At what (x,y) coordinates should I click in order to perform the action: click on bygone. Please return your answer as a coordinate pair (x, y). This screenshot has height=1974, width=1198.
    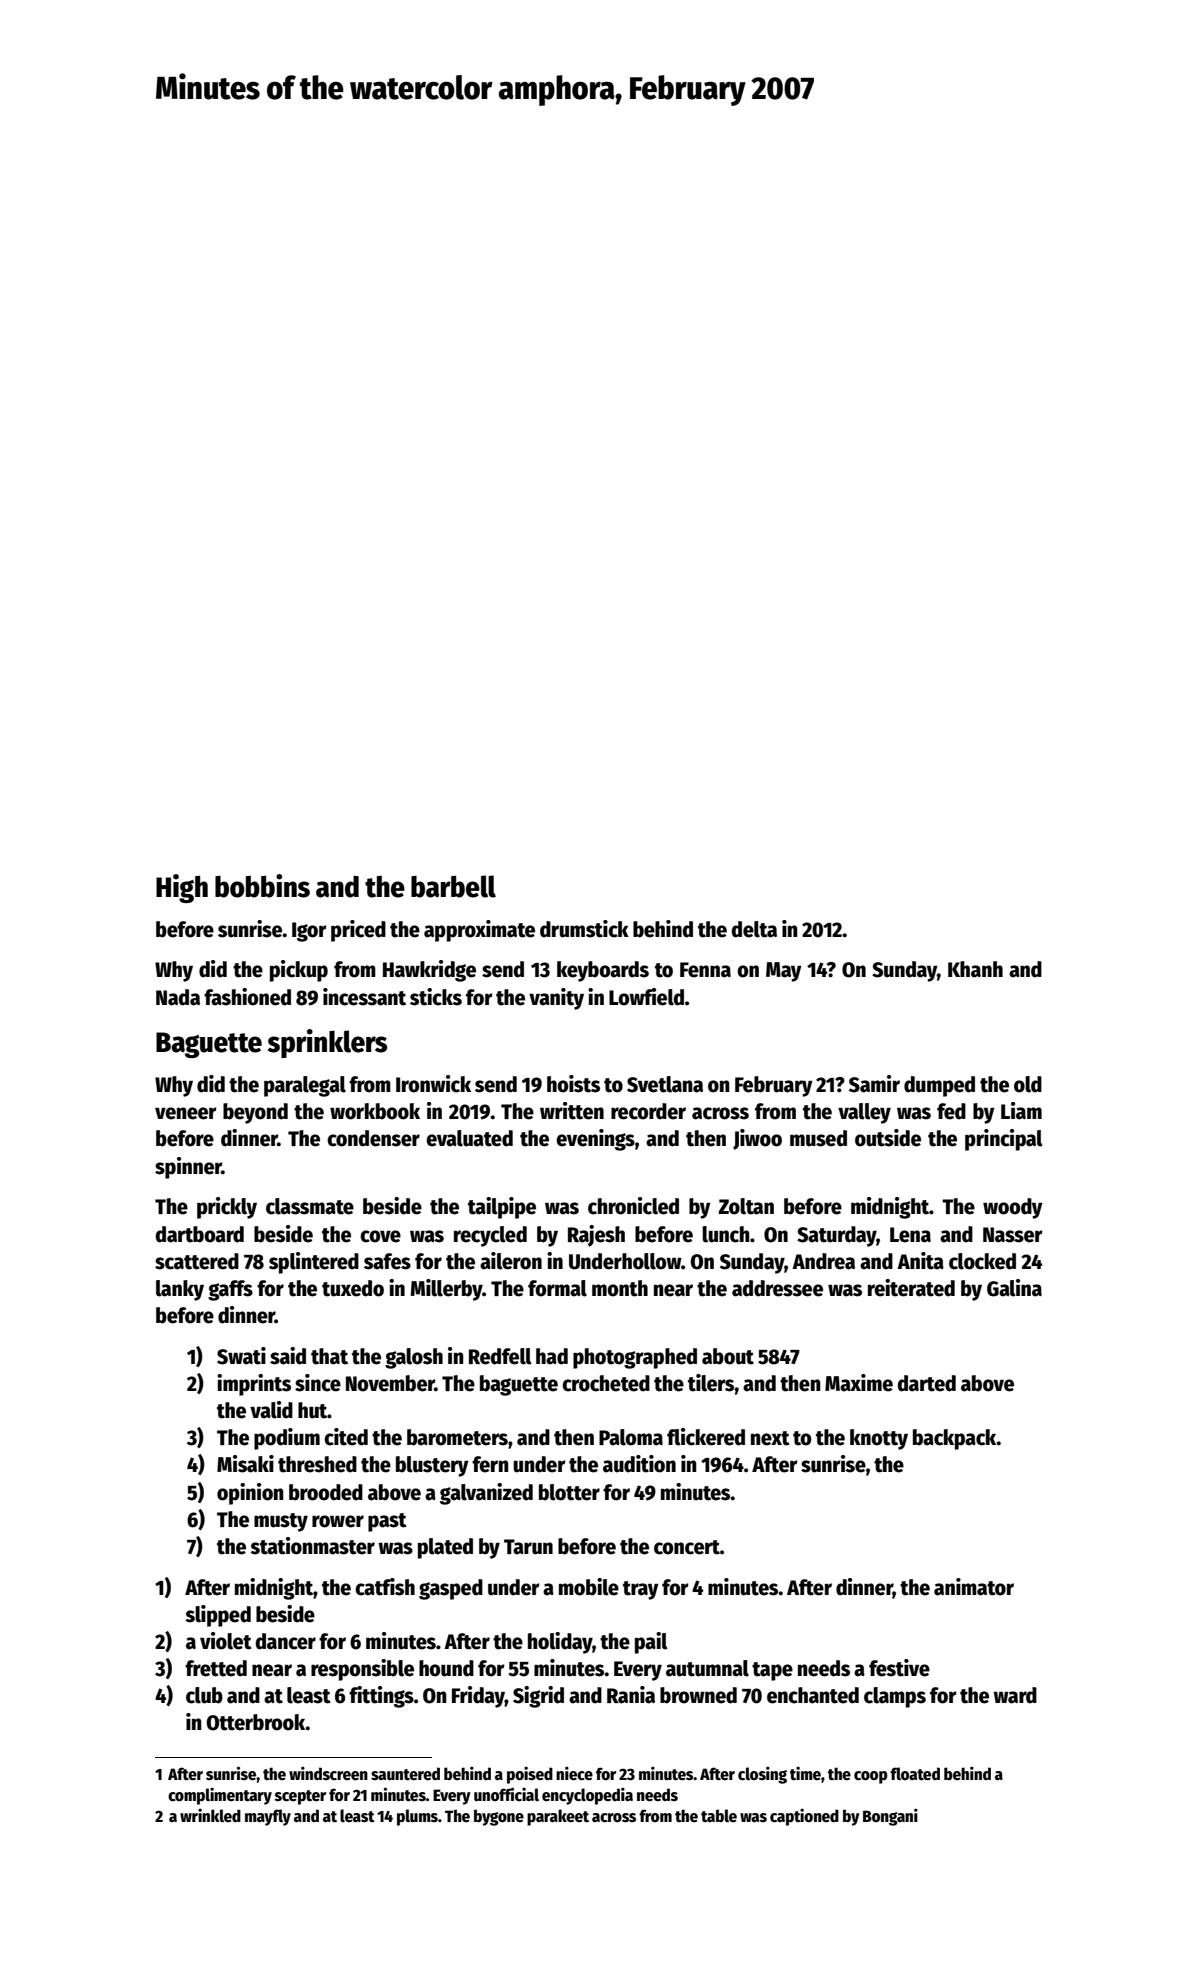
    Looking at the image, I should click on (499, 1817).
